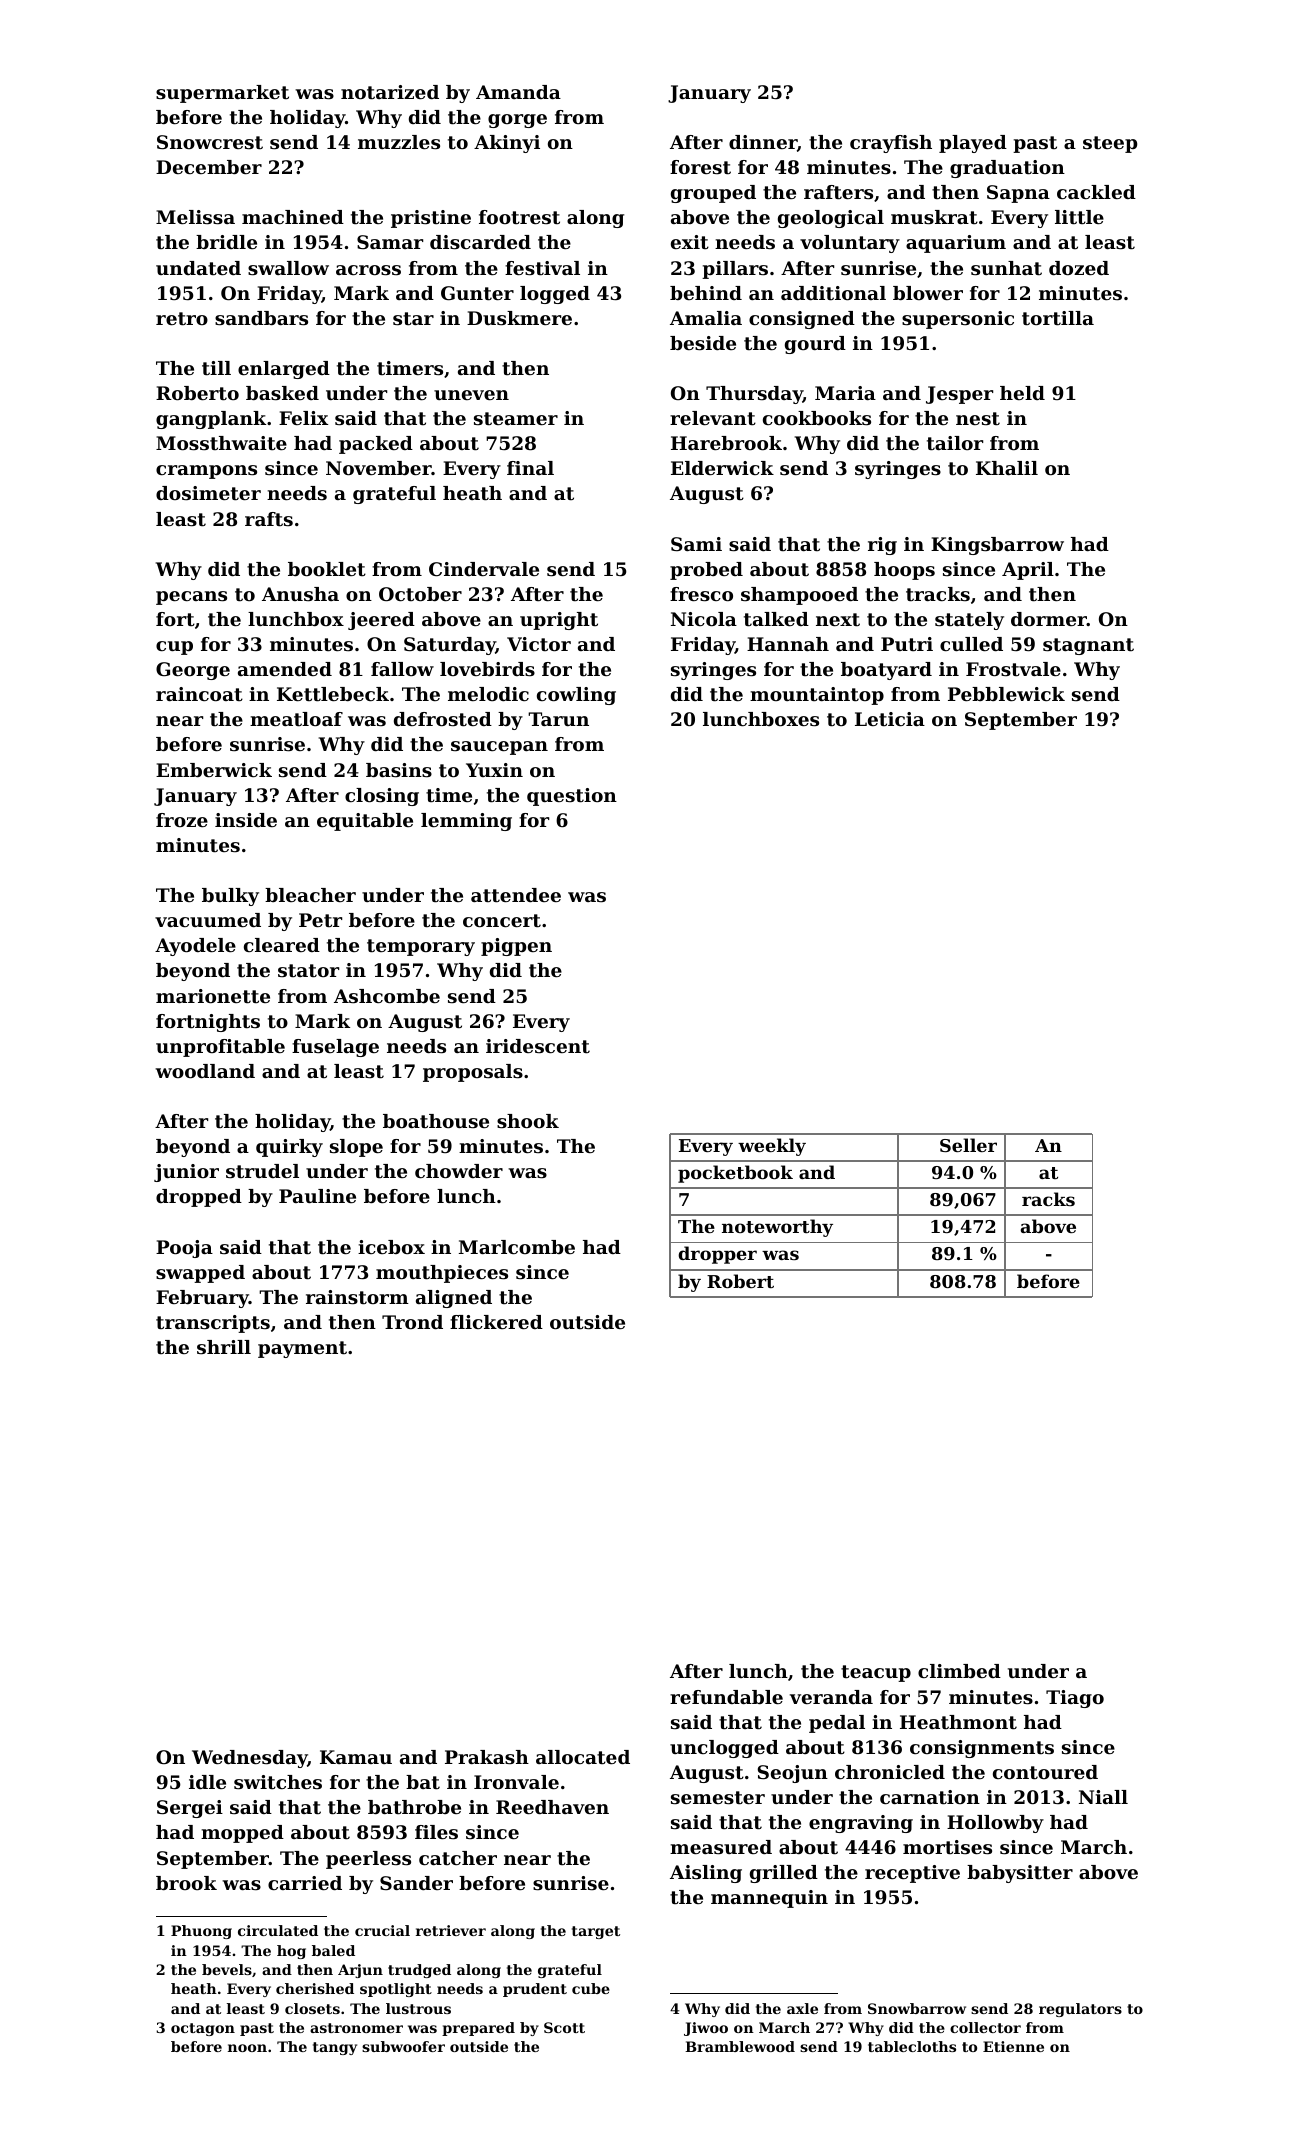  What do you see at coordinates (542, 268) in the page?
I see `festival` at bounding box center [542, 268].
